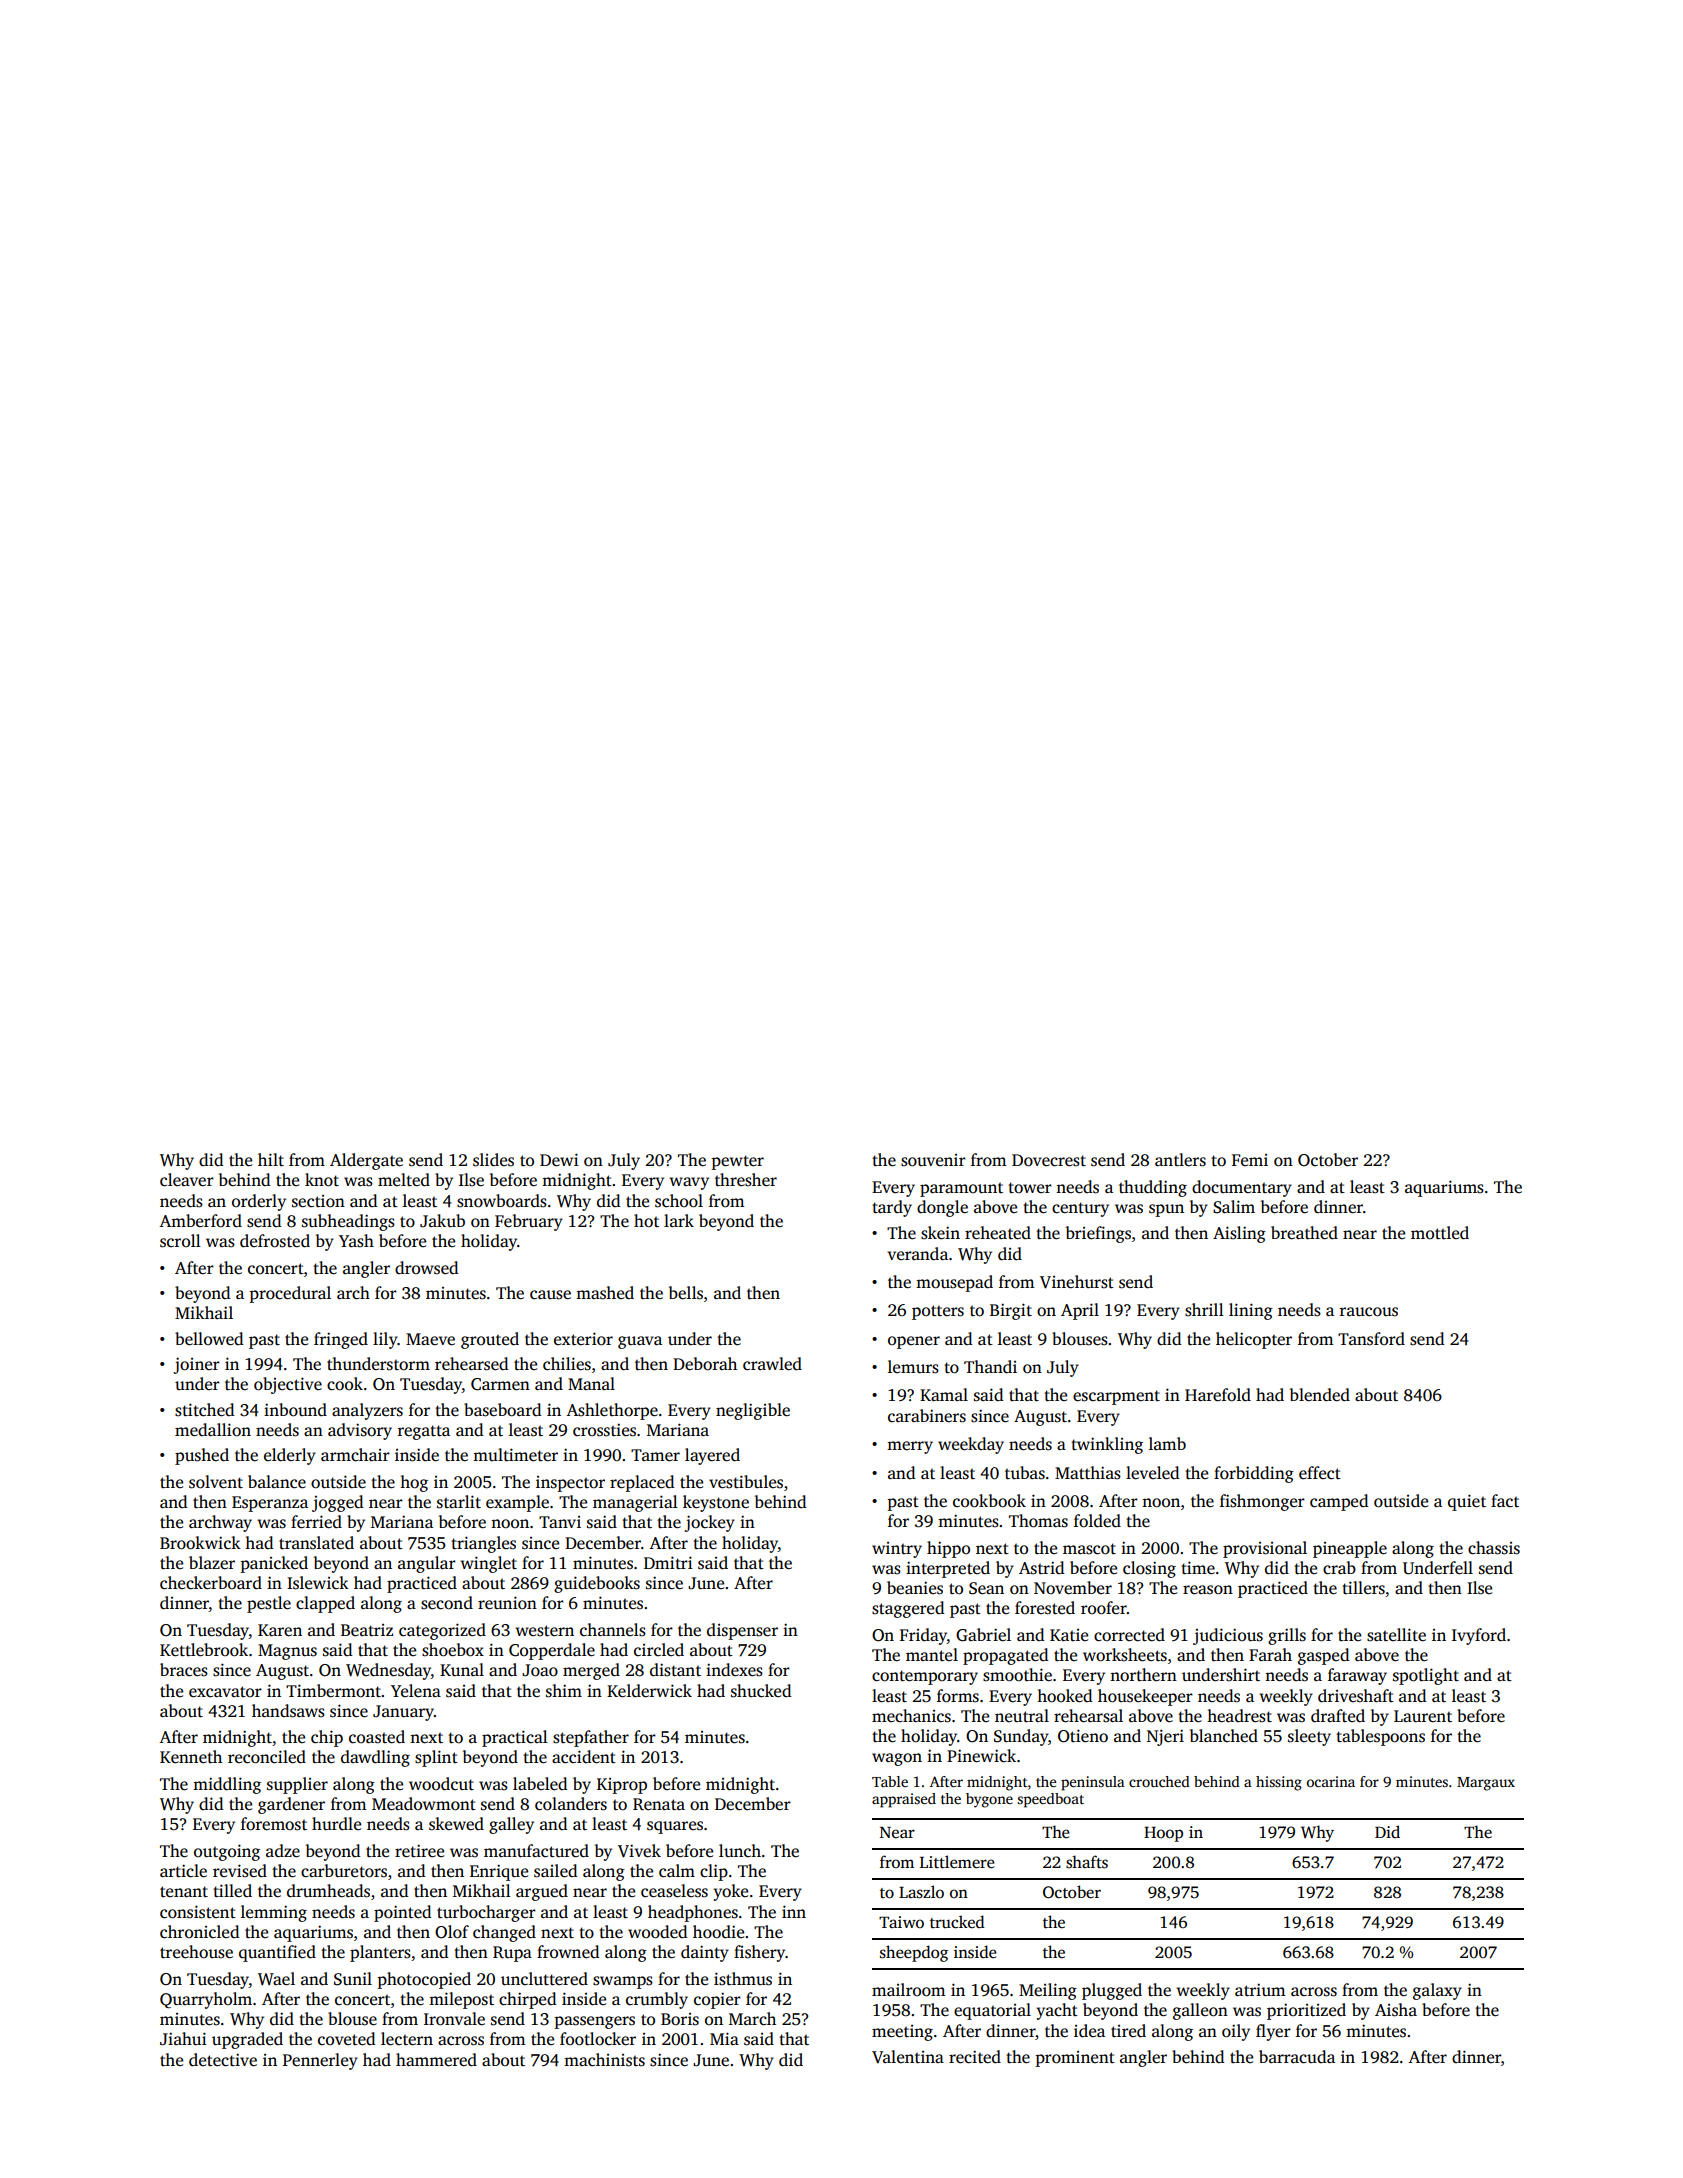 The height and width of the page is (2178, 1683). What do you see at coordinates (659, 1804) in the page?
I see `Renata` at bounding box center [659, 1804].
